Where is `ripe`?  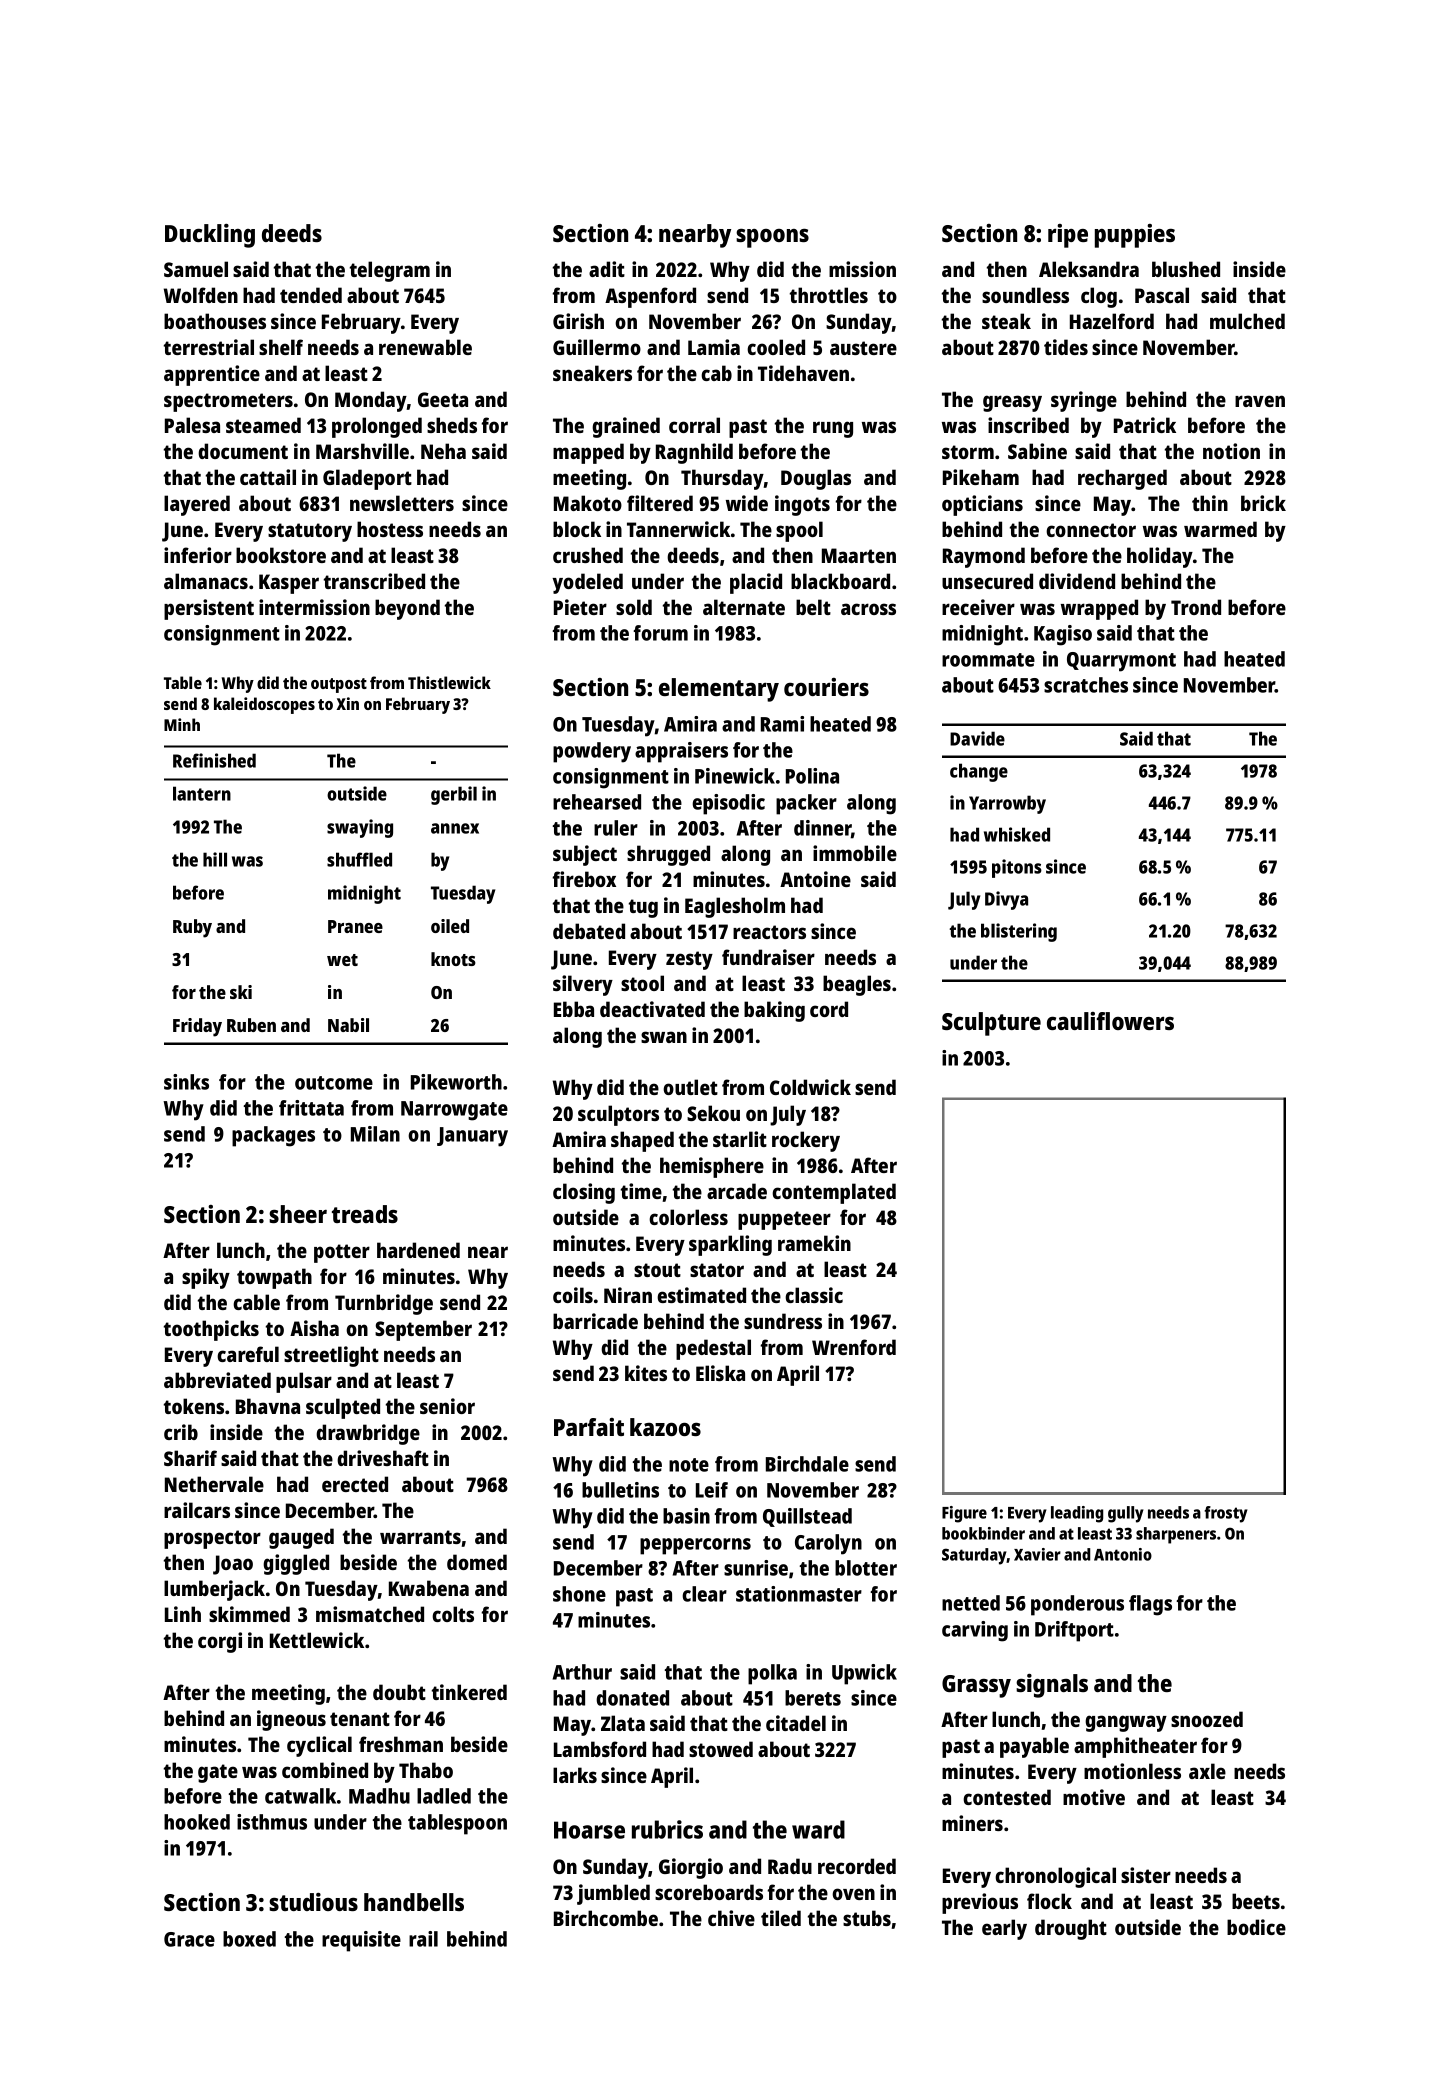
ripe is located at coordinates (1068, 236).
